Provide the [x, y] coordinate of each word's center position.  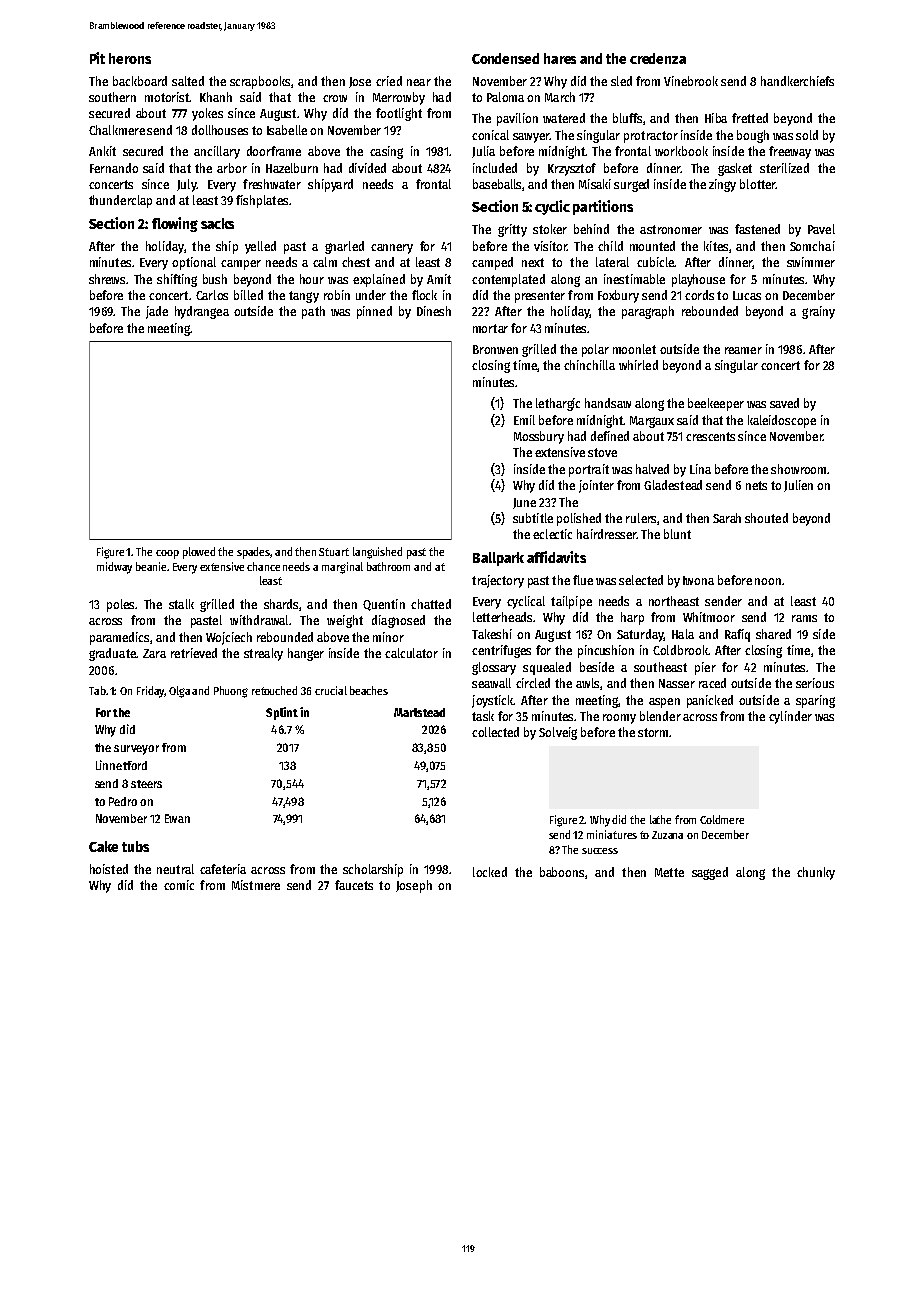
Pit [97, 58]
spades [254, 553]
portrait [589, 470]
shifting [177, 280]
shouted [766, 518]
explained [379, 280]
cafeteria [223, 869]
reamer [743, 350]
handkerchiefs [797, 81]
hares [560, 58]
